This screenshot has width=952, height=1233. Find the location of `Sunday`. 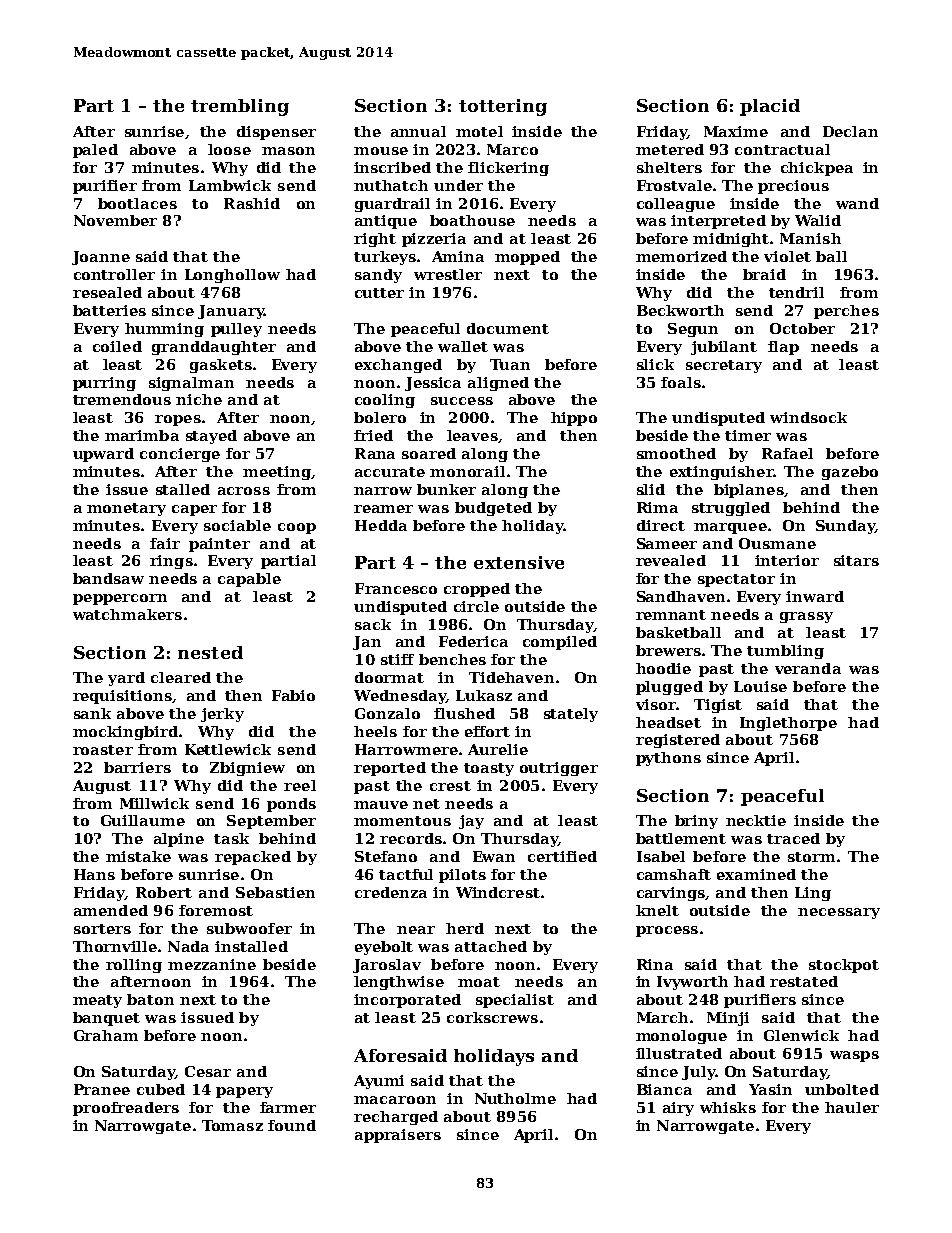

Sunday is located at coordinates (845, 527).
